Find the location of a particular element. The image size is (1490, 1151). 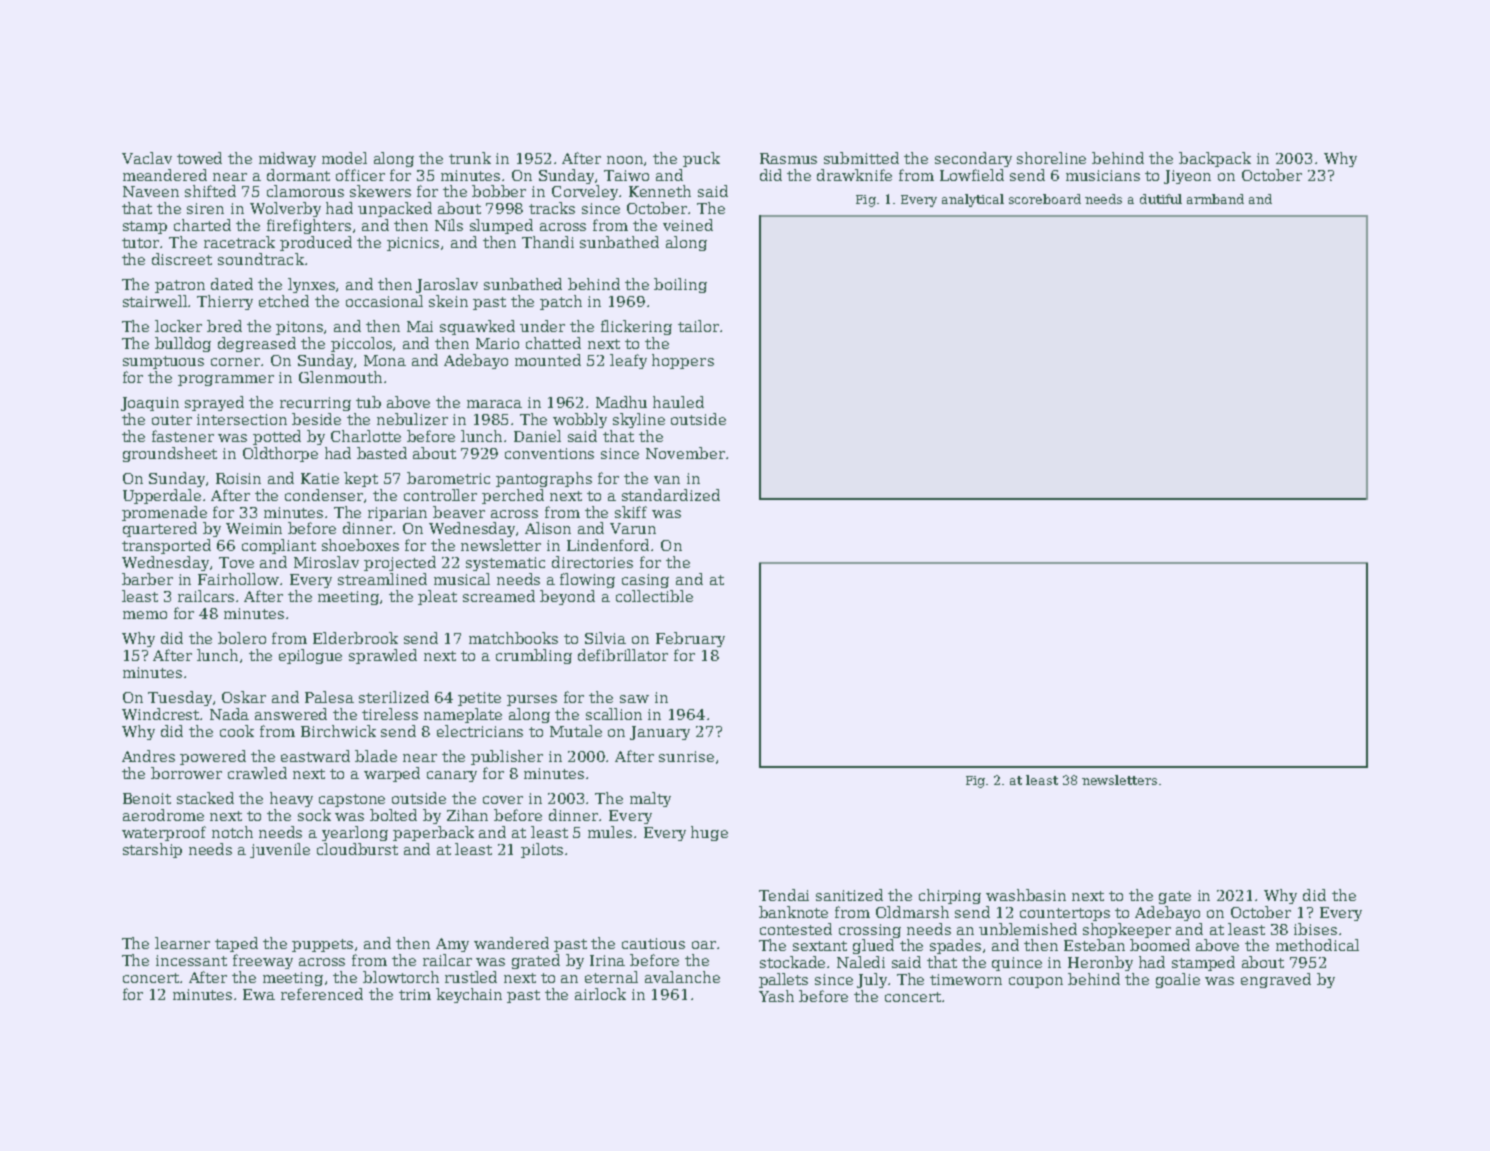

referenced is located at coordinates (322, 994).
